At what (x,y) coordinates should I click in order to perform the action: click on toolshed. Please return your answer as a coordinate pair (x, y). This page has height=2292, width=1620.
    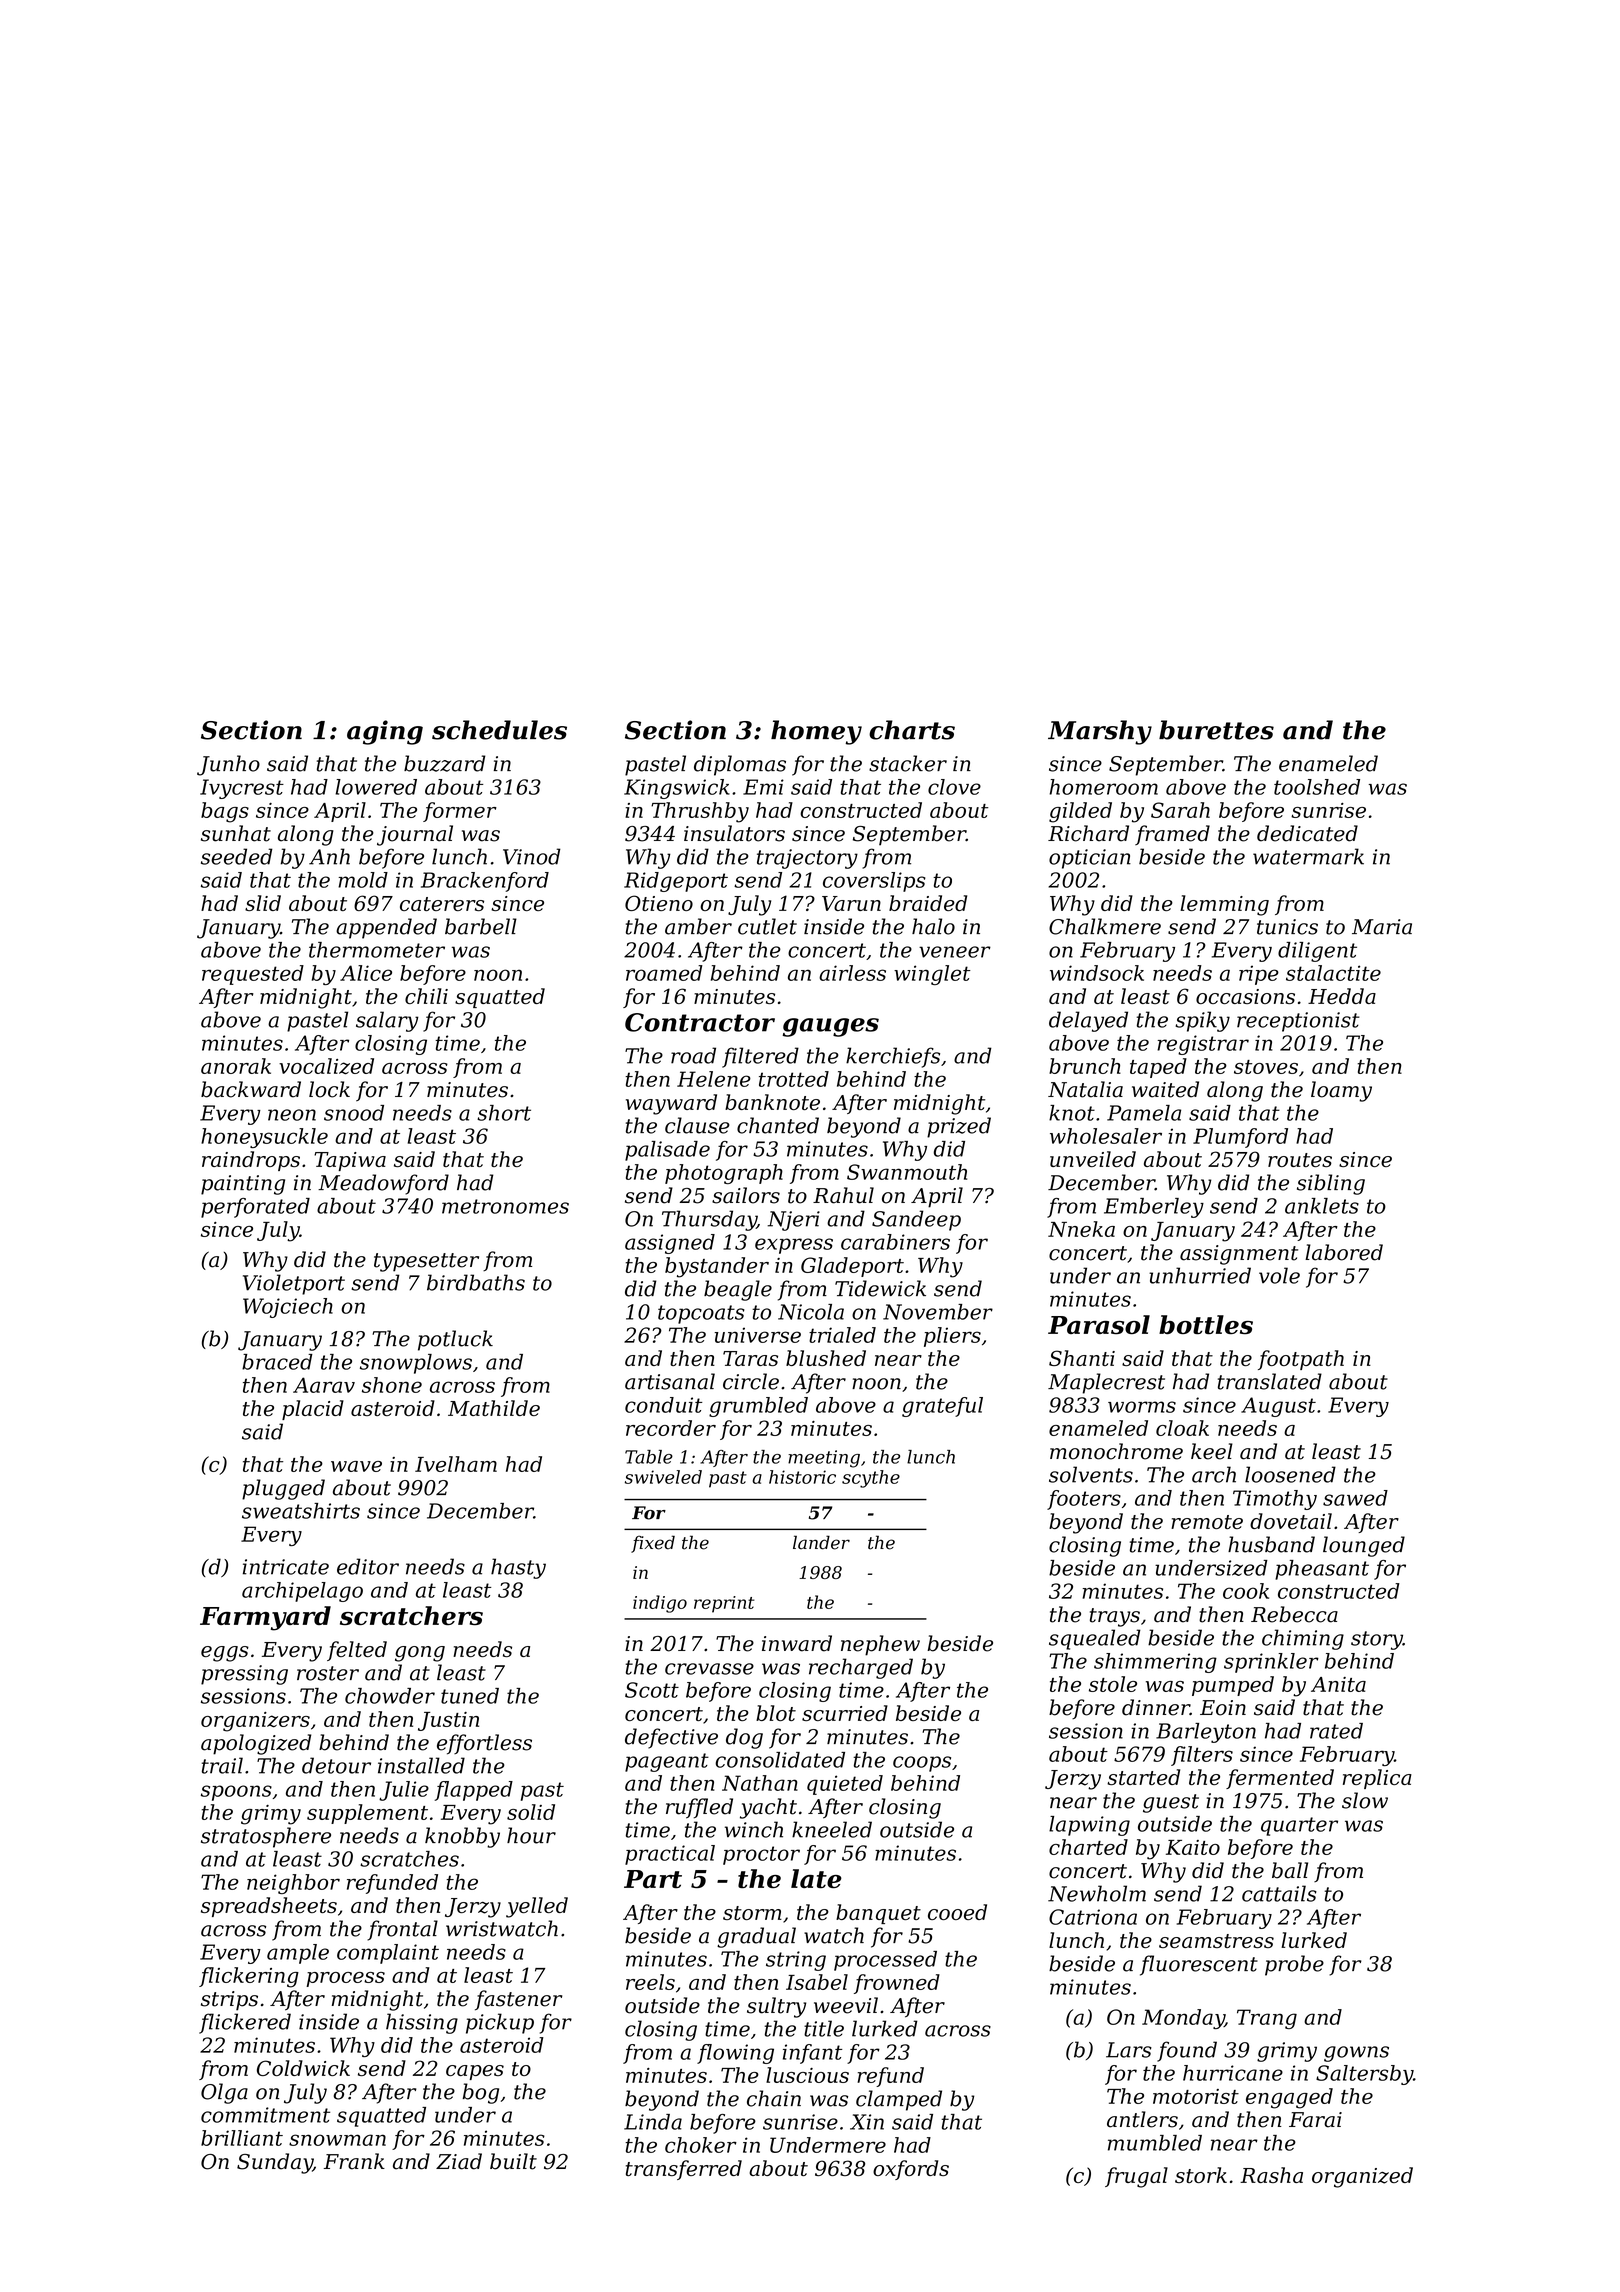
    Looking at the image, I should click on (1317, 787).
